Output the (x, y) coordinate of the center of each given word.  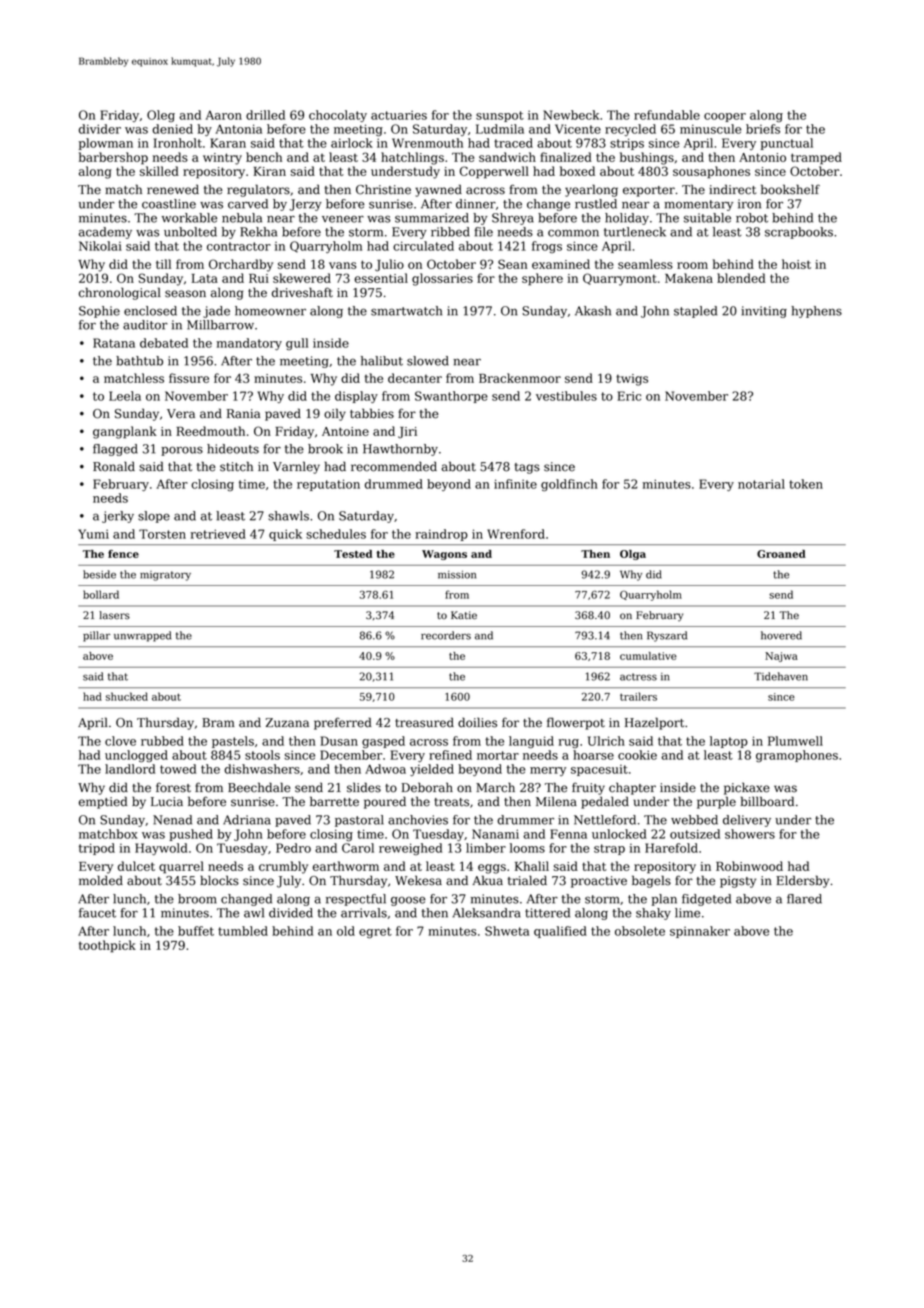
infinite (515, 484)
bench (264, 157)
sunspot (500, 116)
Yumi (93, 534)
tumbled (243, 931)
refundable (667, 115)
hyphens (816, 312)
